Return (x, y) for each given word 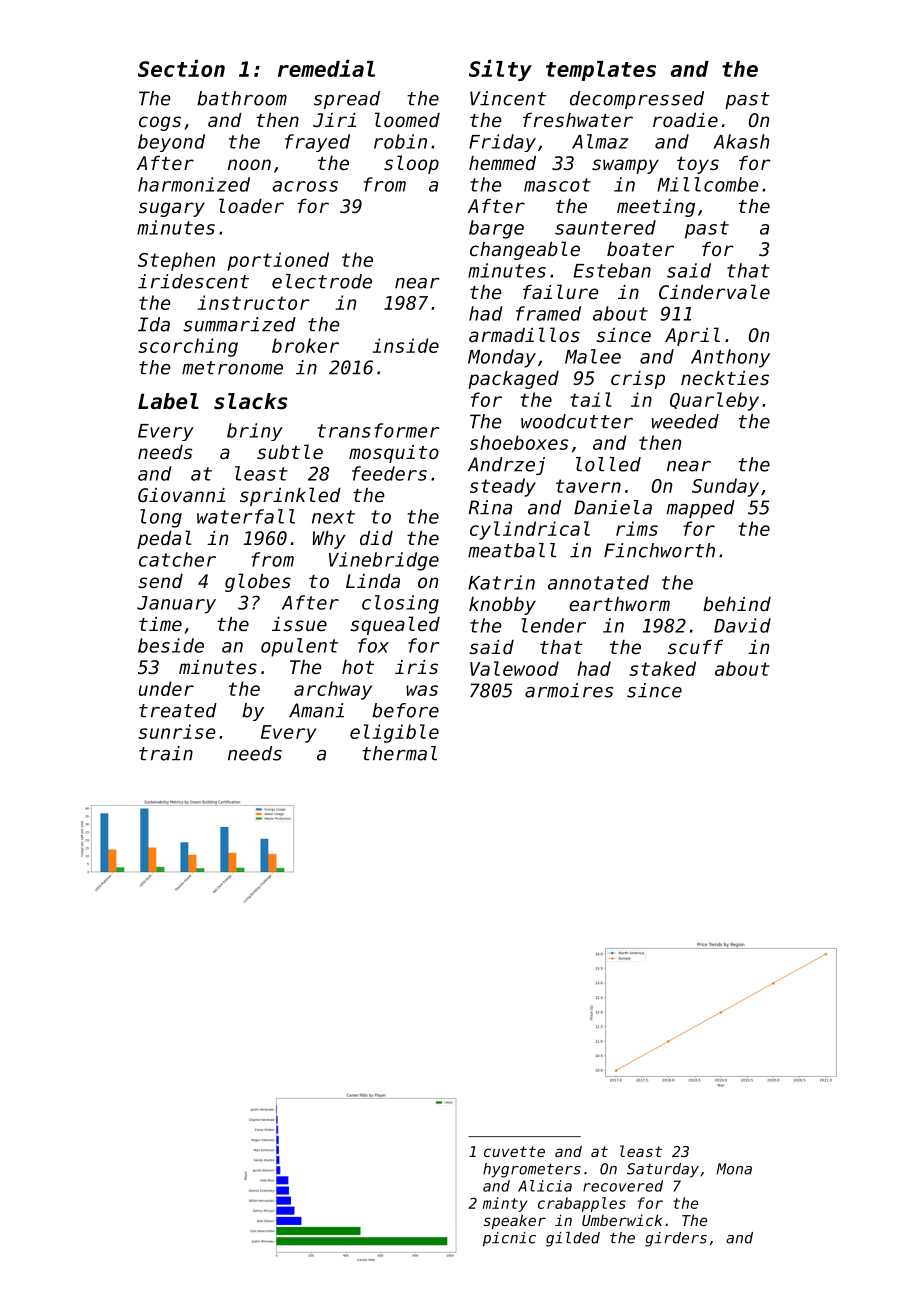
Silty (500, 70)
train (166, 753)
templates (601, 71)
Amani (316, 710)
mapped (701, 509)
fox (373, 645)
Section (181, 68)
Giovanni (182, 495)
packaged (513, 380)
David (742, 625)
